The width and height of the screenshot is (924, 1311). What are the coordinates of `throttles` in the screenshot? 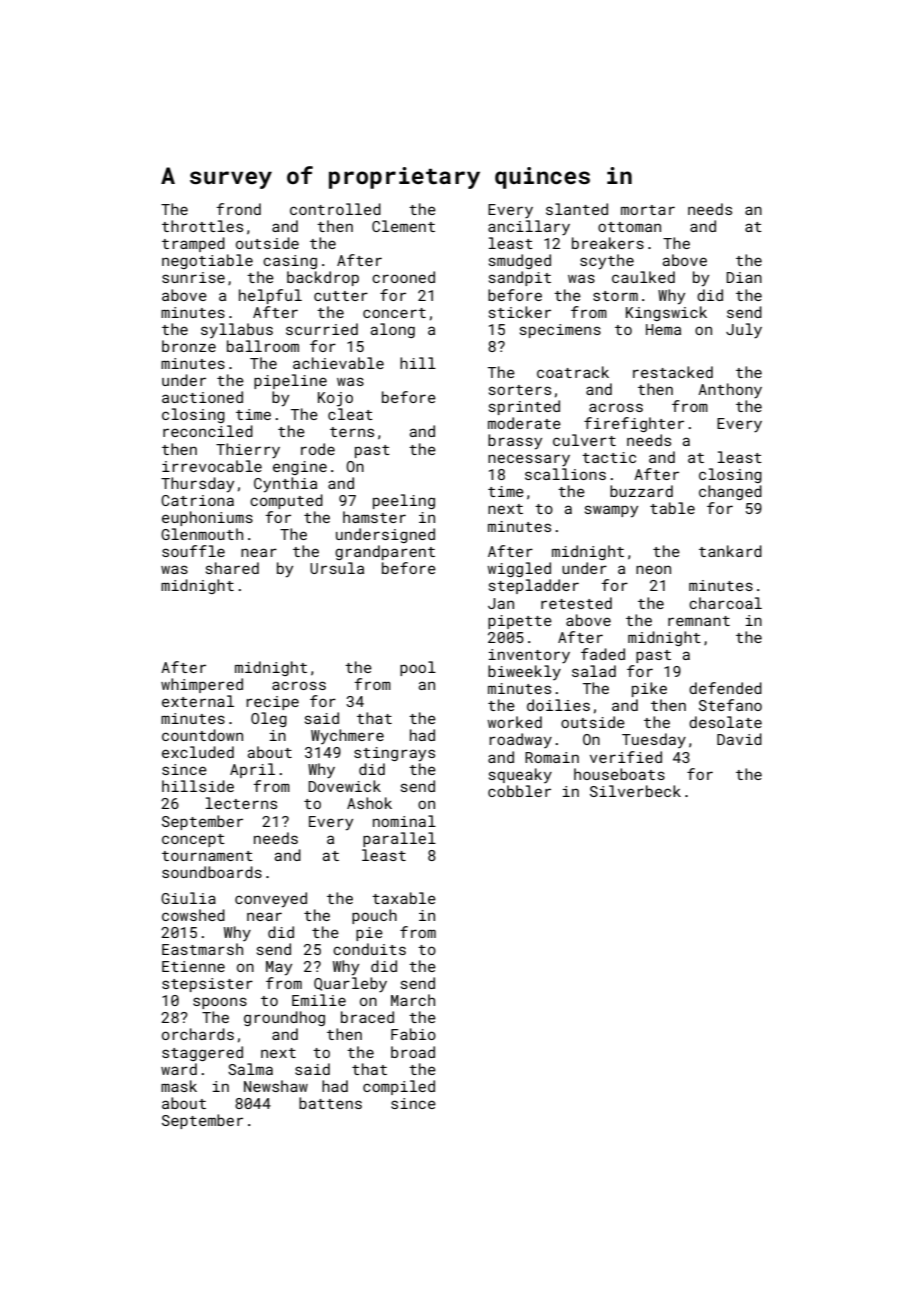 It's located at (202, 226).
